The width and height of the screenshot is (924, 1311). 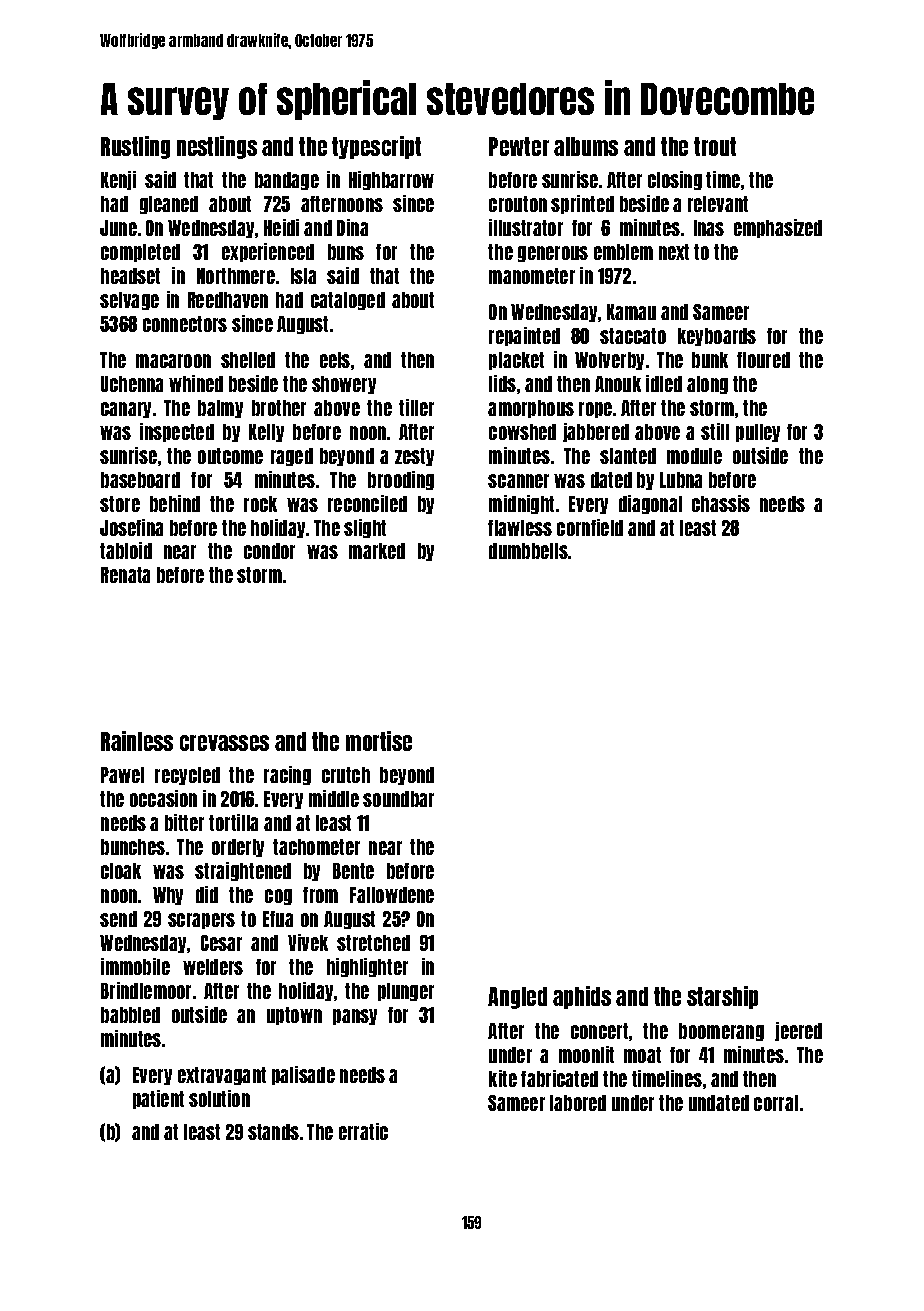 I want to click on condor, so click(x=269, y=551).
